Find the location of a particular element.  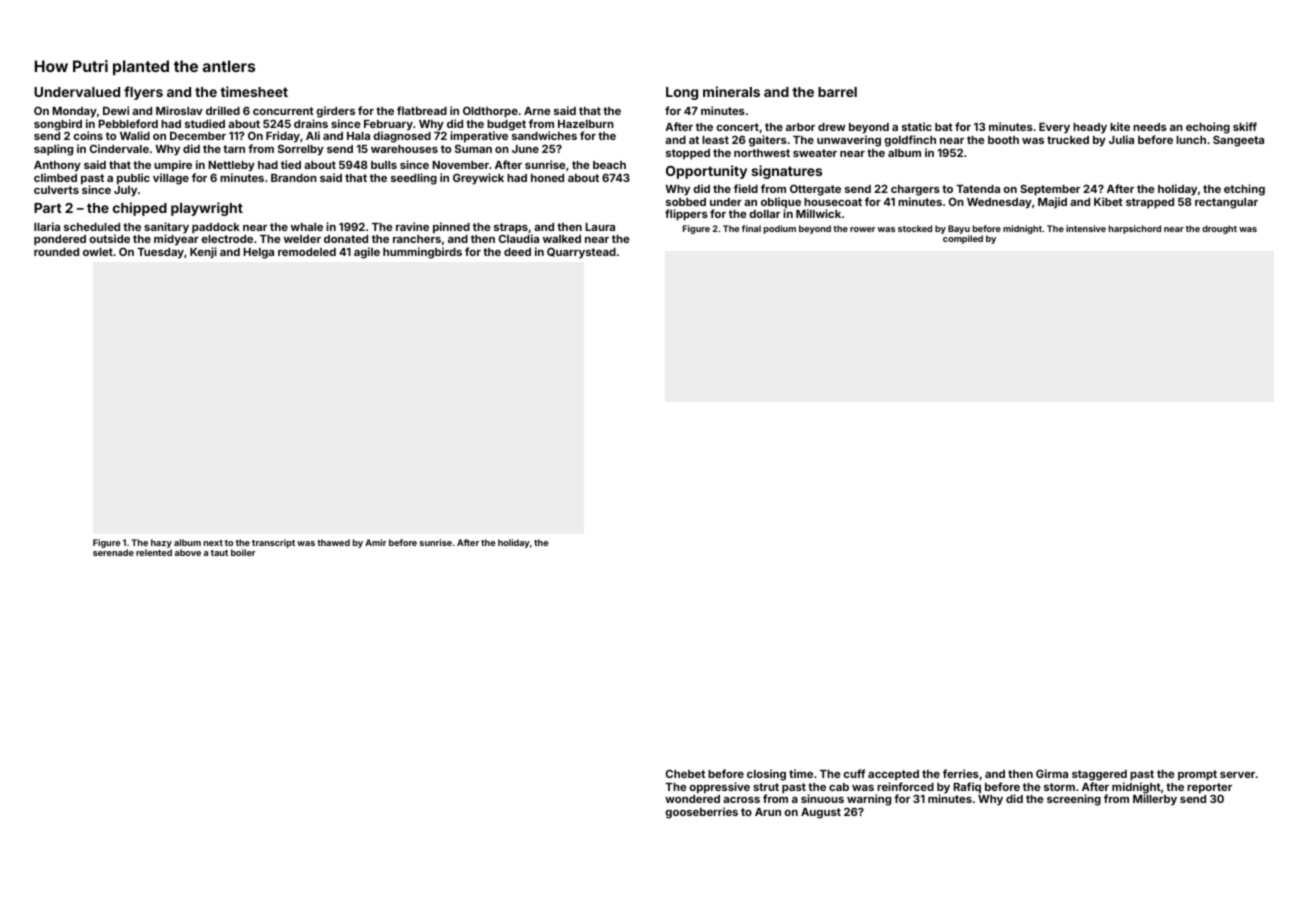

deed is located at coordinates (517, 252).
